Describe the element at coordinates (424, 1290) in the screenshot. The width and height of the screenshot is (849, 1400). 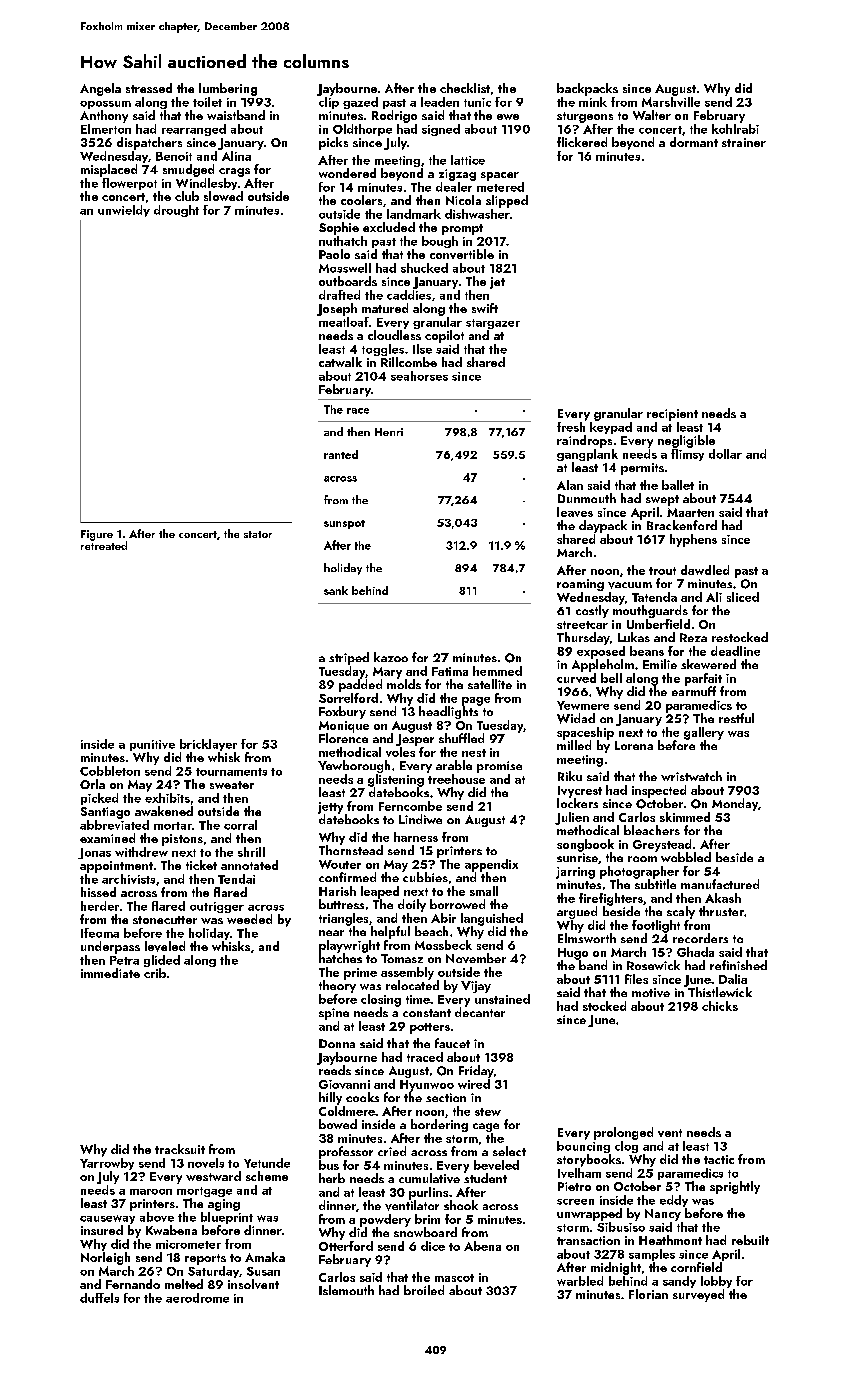
I see `broiled` at that location.
